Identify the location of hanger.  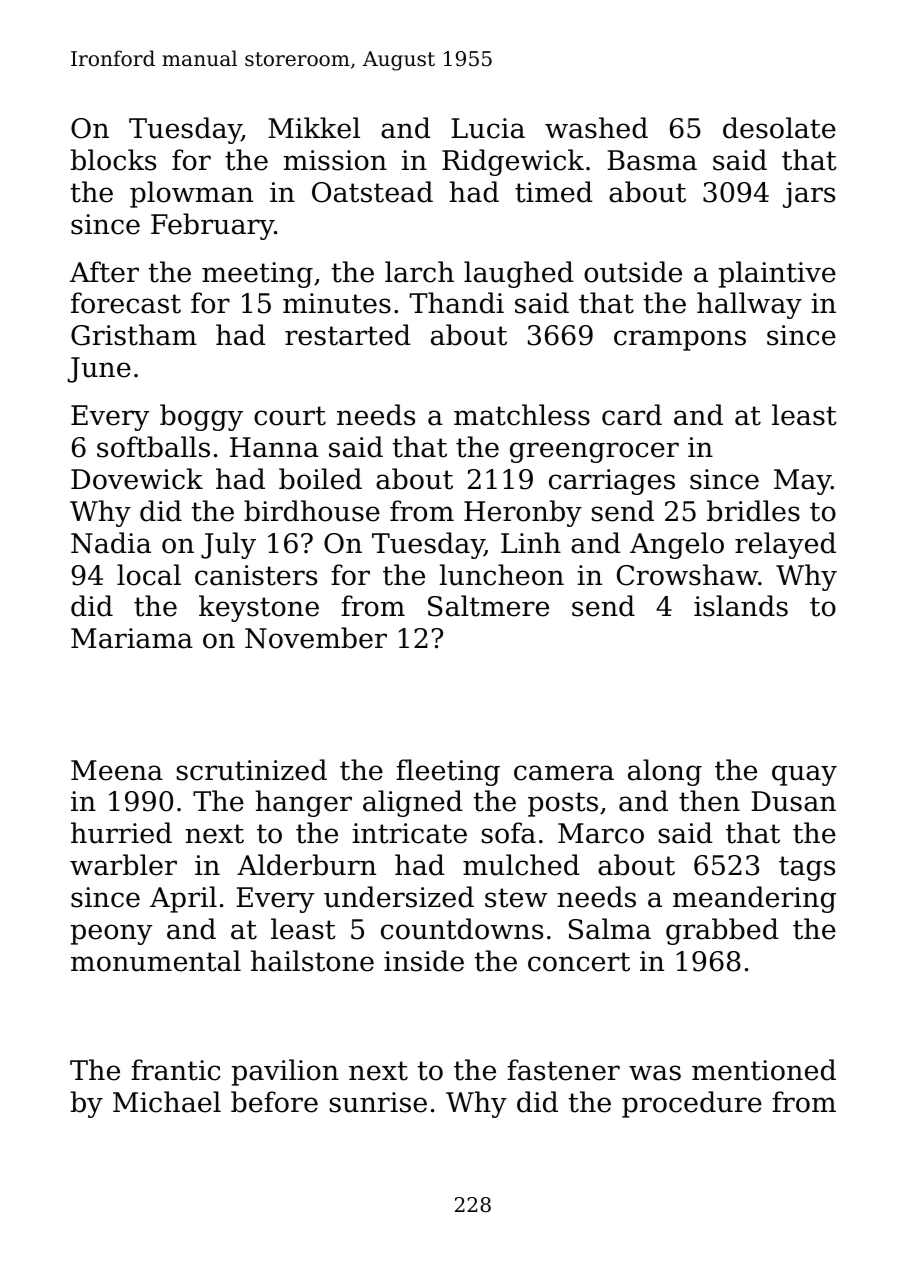
(304, 803).
